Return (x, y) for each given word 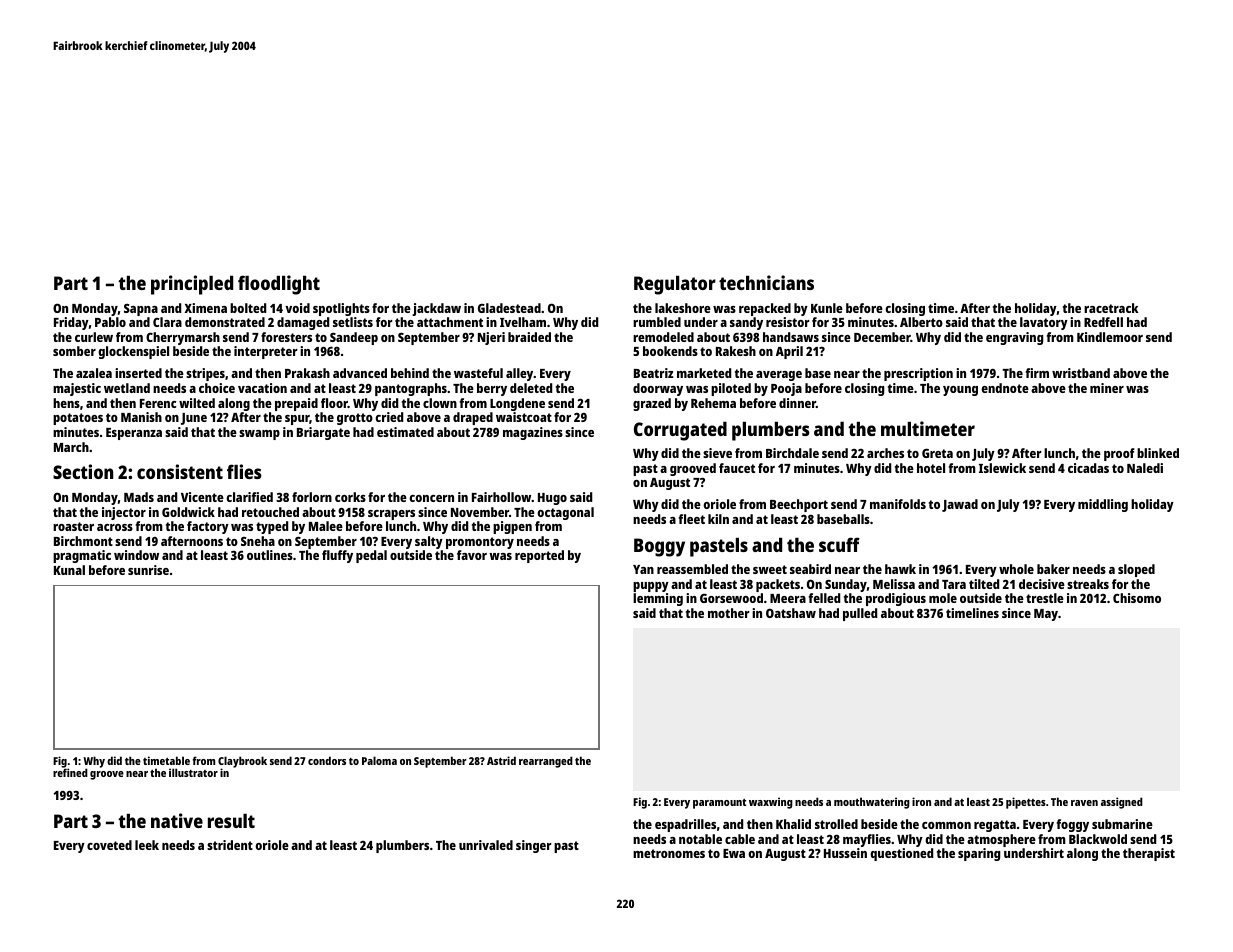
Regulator (675, 285)
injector (124, 513)
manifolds (898, 504)
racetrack (1111, 308)
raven (1084, 803)
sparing (979, 854)
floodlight (279, 285)
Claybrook (242, 762)
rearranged (546, 762)
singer (534, 846)
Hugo (552, 499)
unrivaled (486, 845)
